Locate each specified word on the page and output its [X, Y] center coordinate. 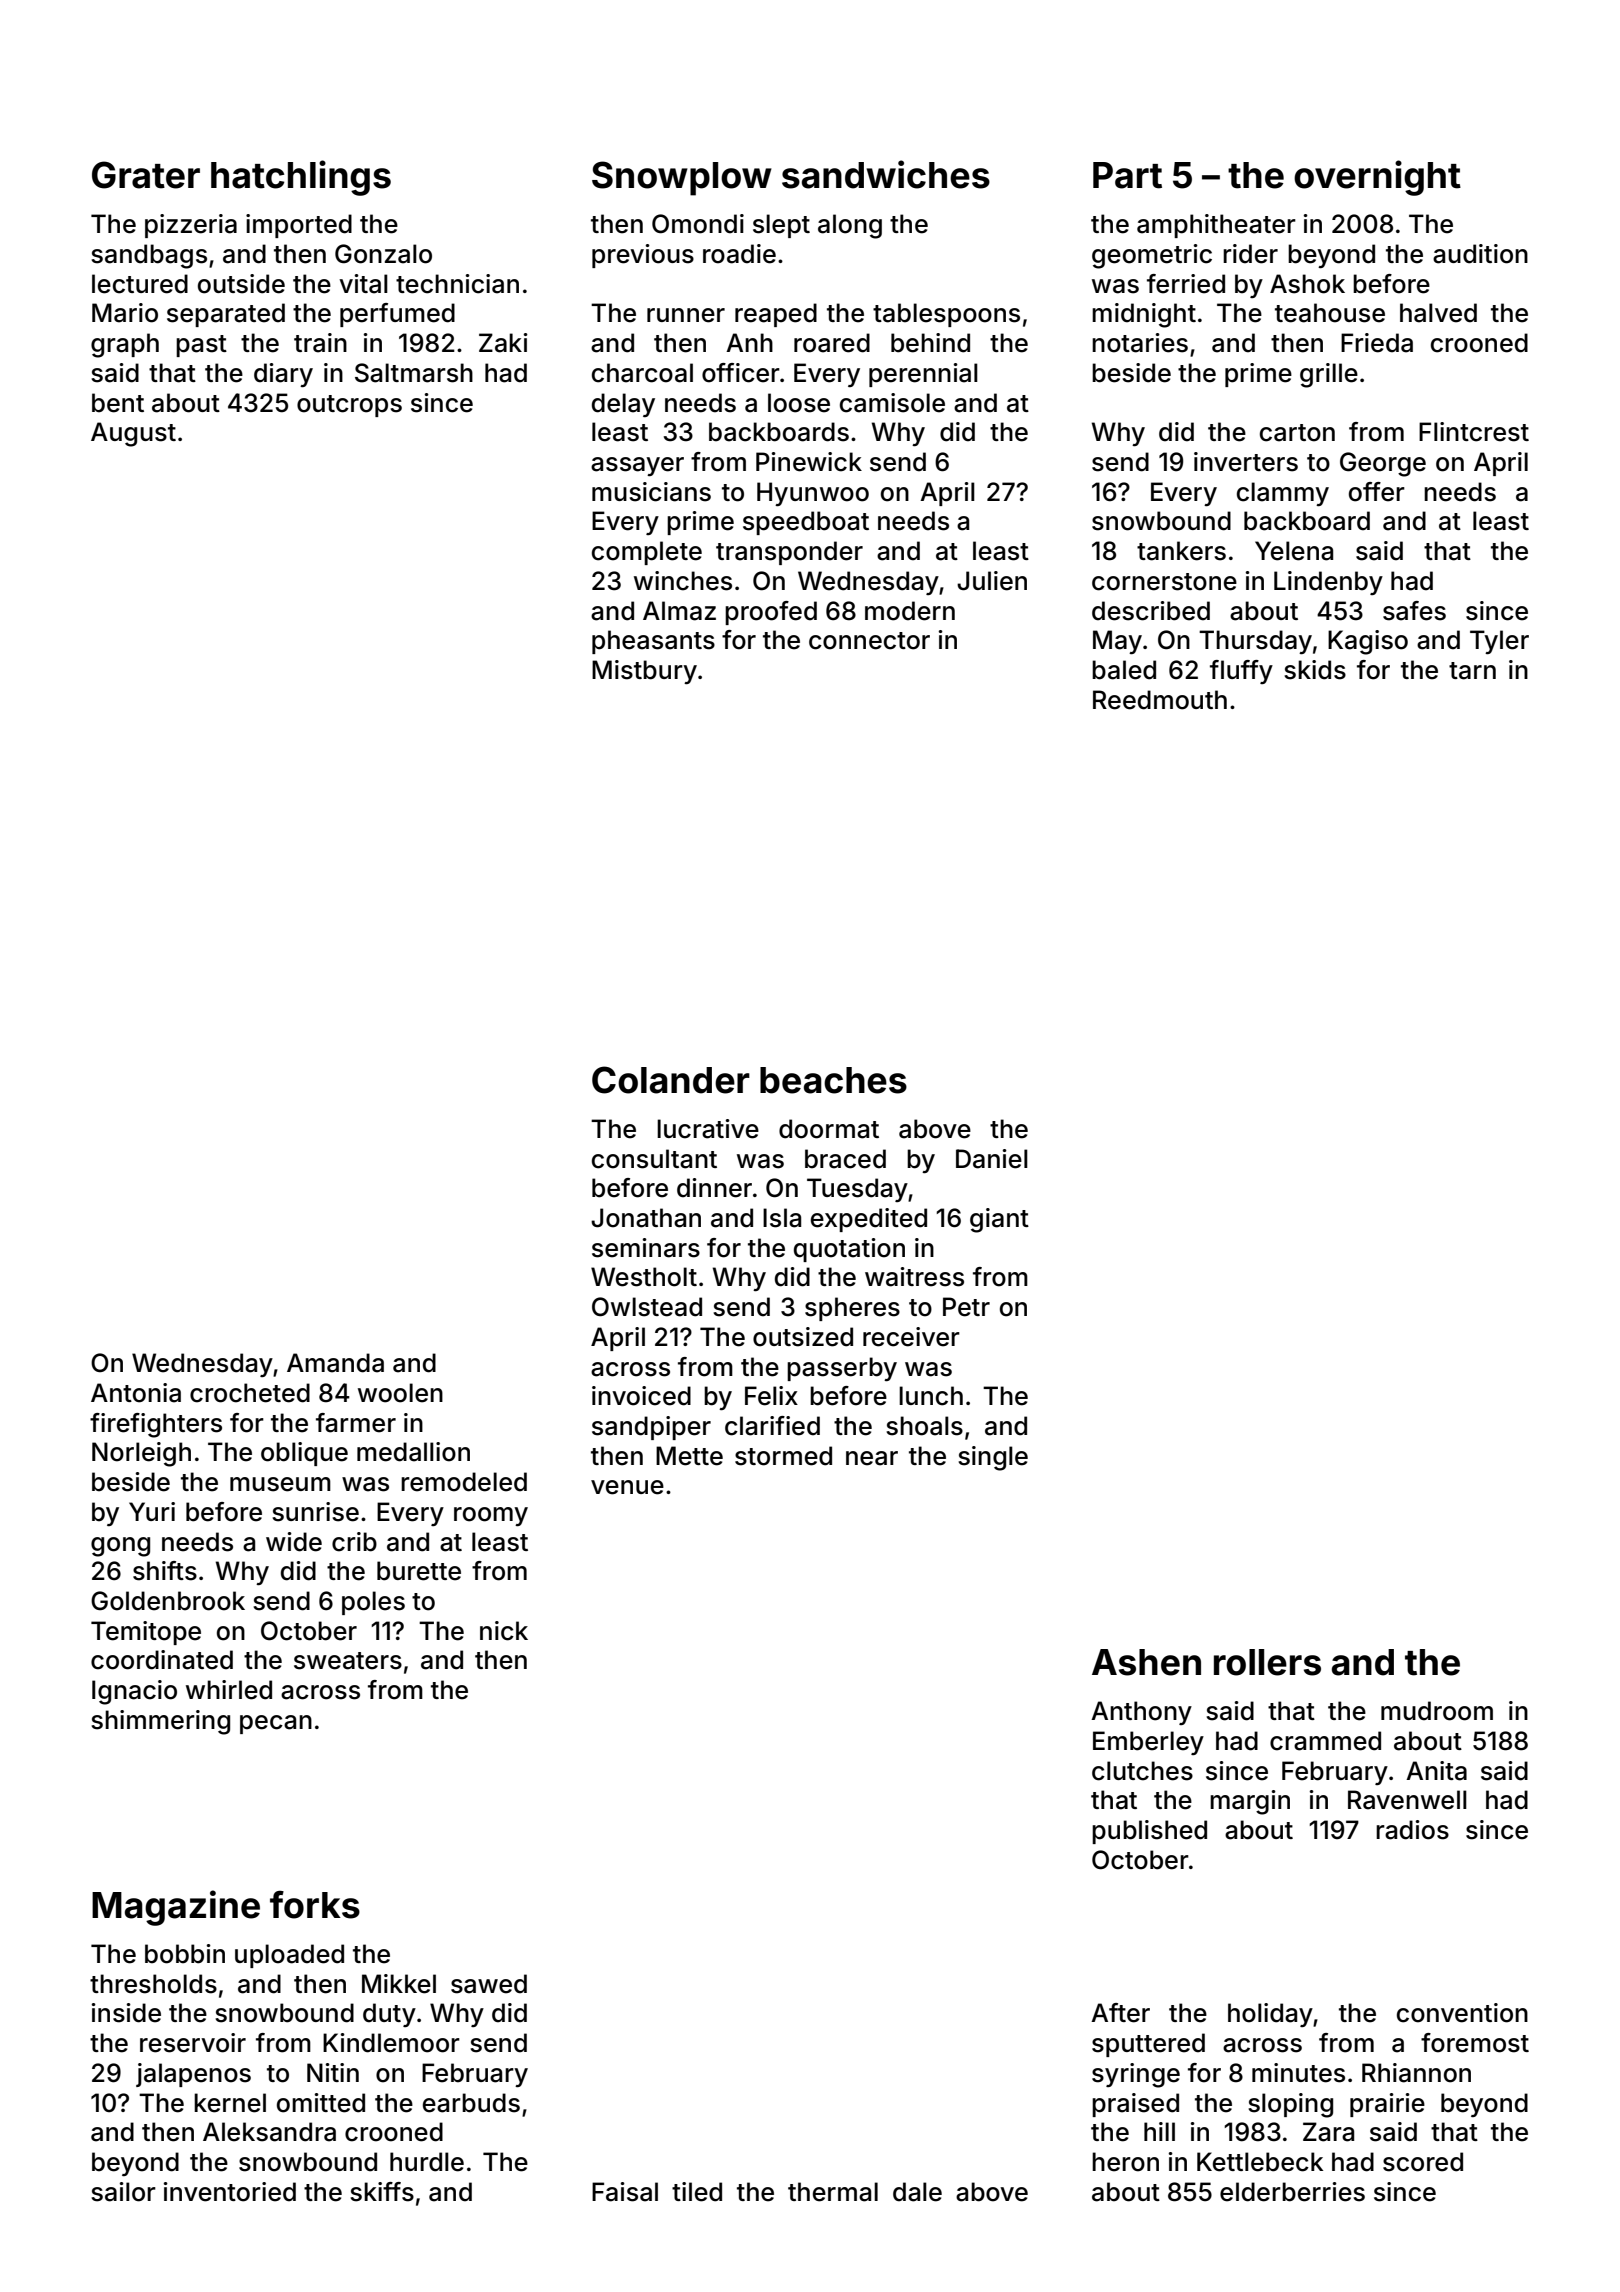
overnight [1377, 178]
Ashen [1146, 1662]
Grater [146, 175]
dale [917, 2192]
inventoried [230, 2192]
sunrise [315, 1512]
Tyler [1499, 642]
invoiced [641, 1396]
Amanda [335, 1363]
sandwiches [886, 174]
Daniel [992, 1159]
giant [999, 1220]
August [133, 434]
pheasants [653, 642]
